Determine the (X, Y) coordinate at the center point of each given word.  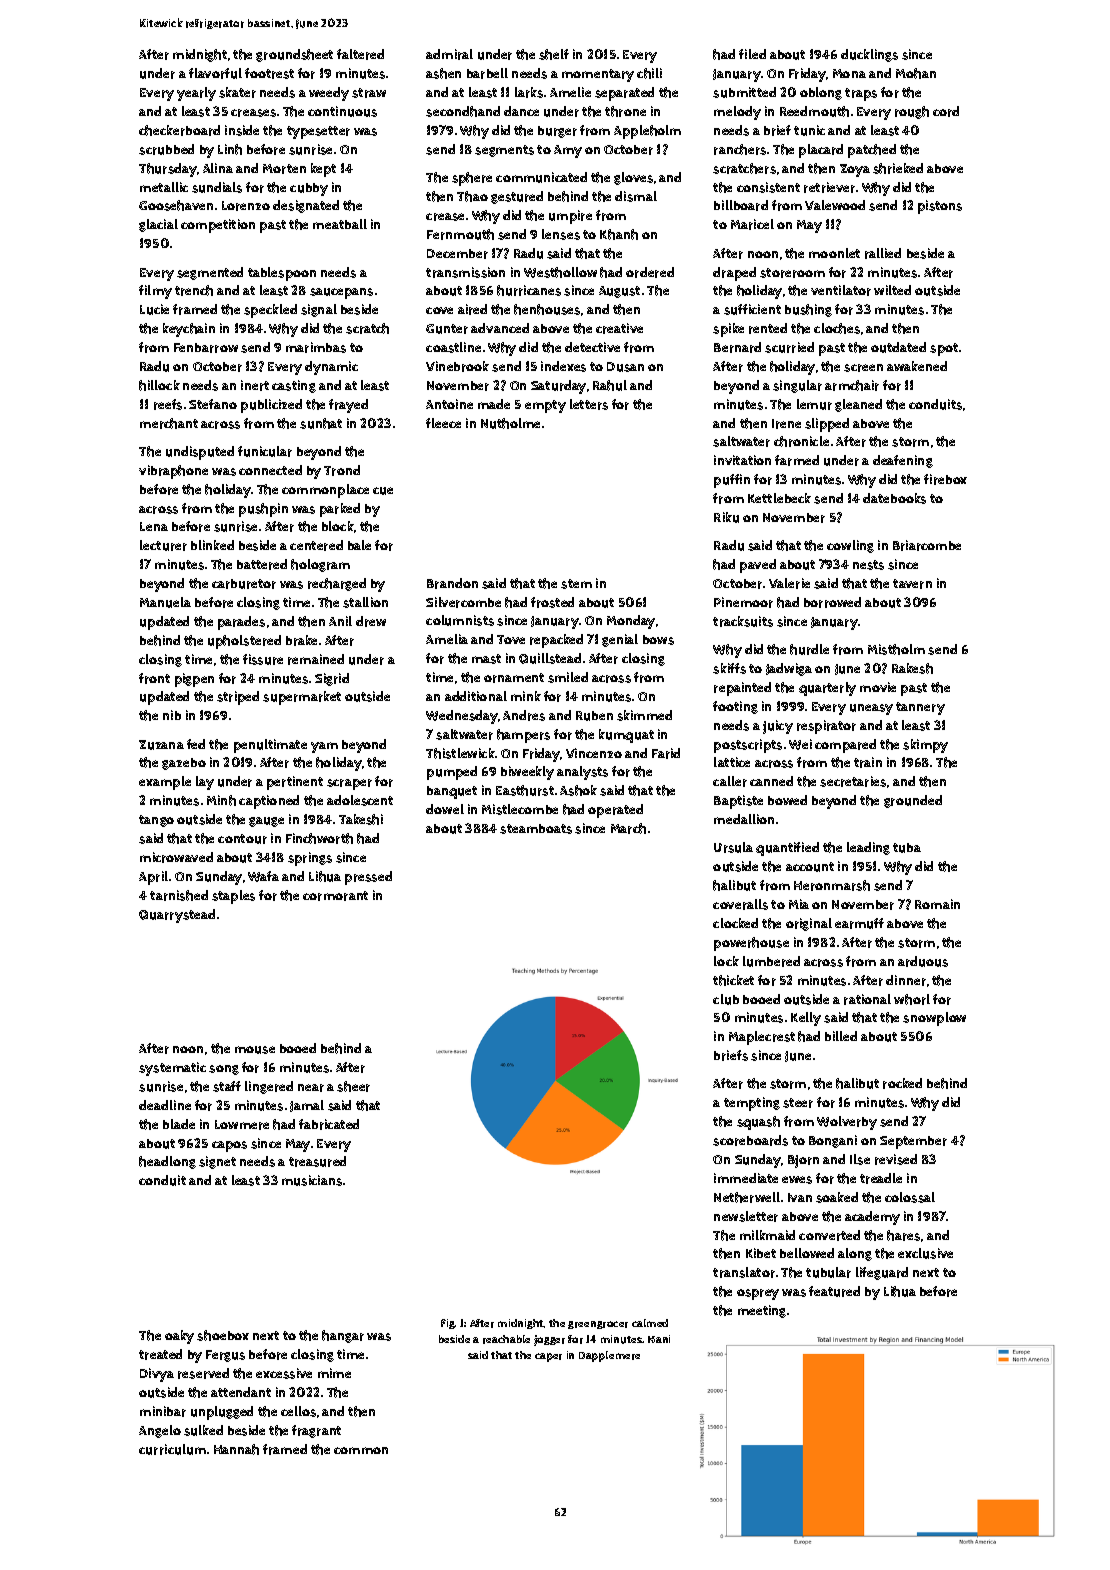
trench (194, 290)
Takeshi (361, 819)
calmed (650, 1323)
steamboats (536, 829)
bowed (787, 800)
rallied (883, 253)
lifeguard (882, 1273)
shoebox (223, 1335)
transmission (465, 272)
